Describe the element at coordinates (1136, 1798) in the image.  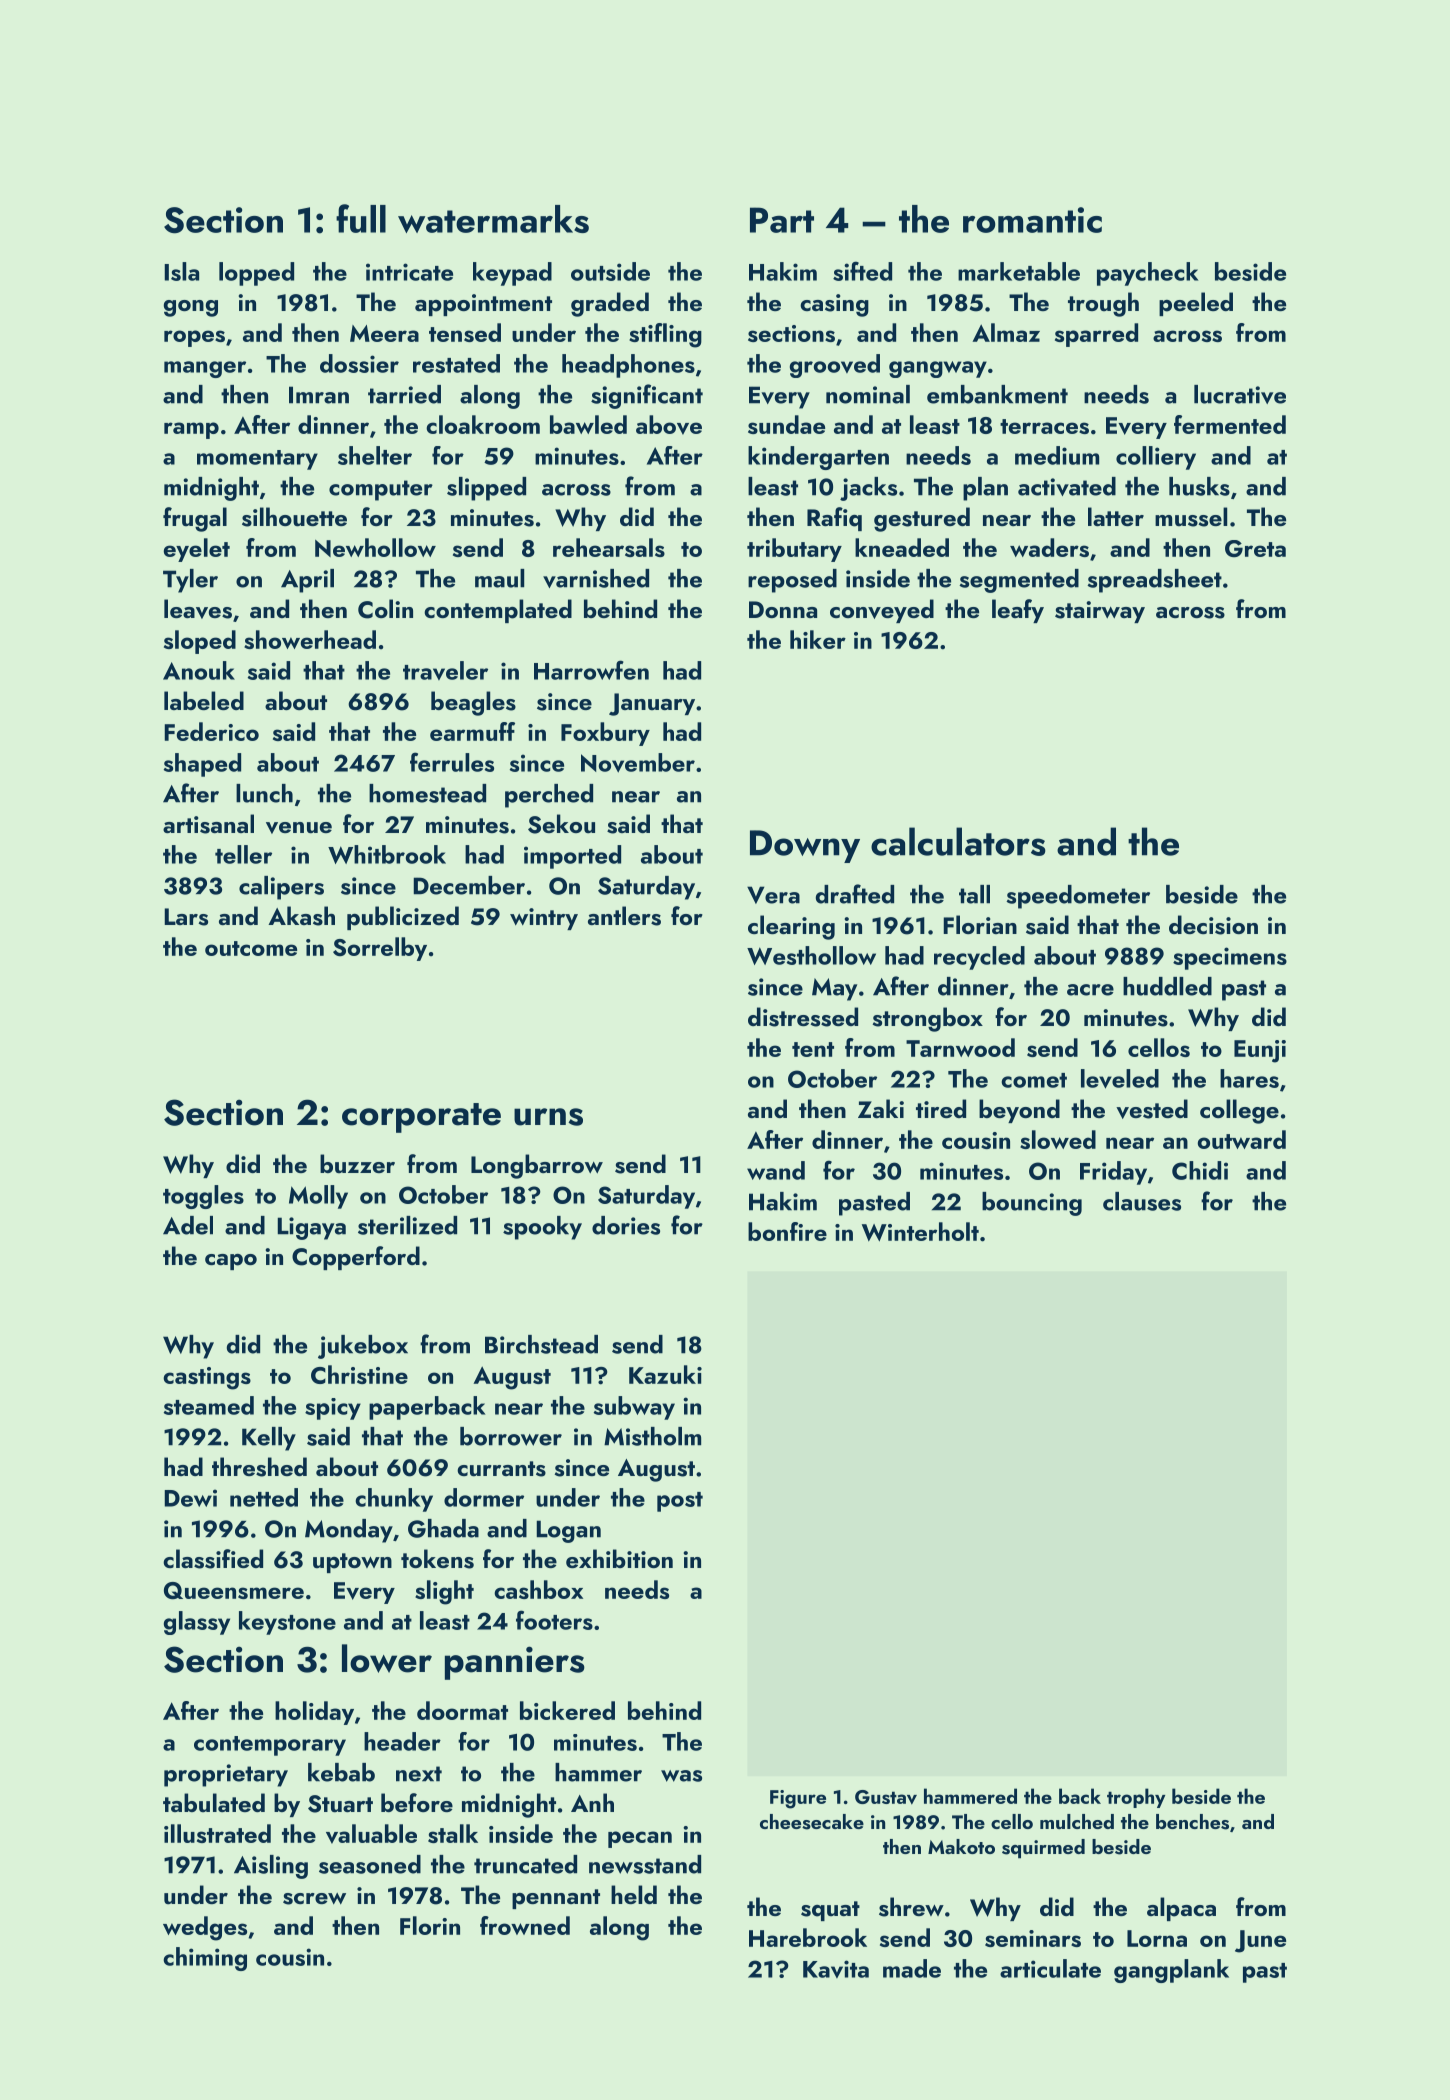
I see `trophy` at that location.
